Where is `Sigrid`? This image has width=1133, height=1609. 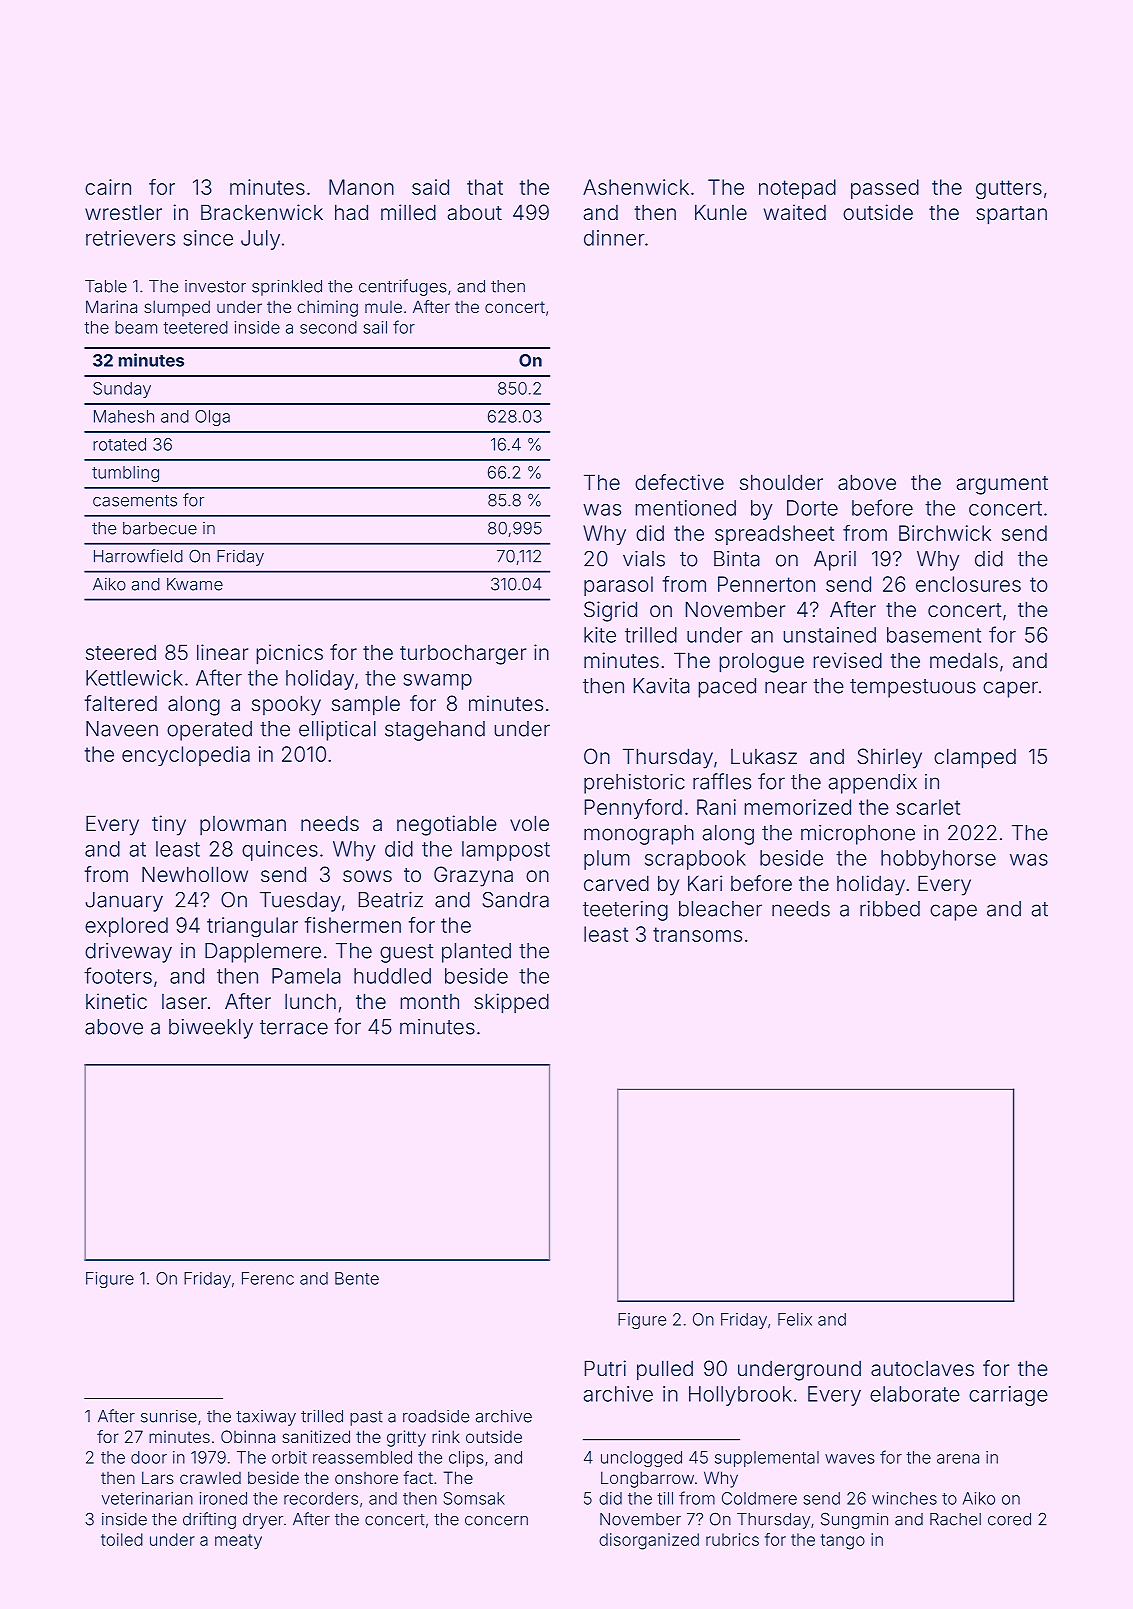
Sigrid is located at coordinates (610, 611).
